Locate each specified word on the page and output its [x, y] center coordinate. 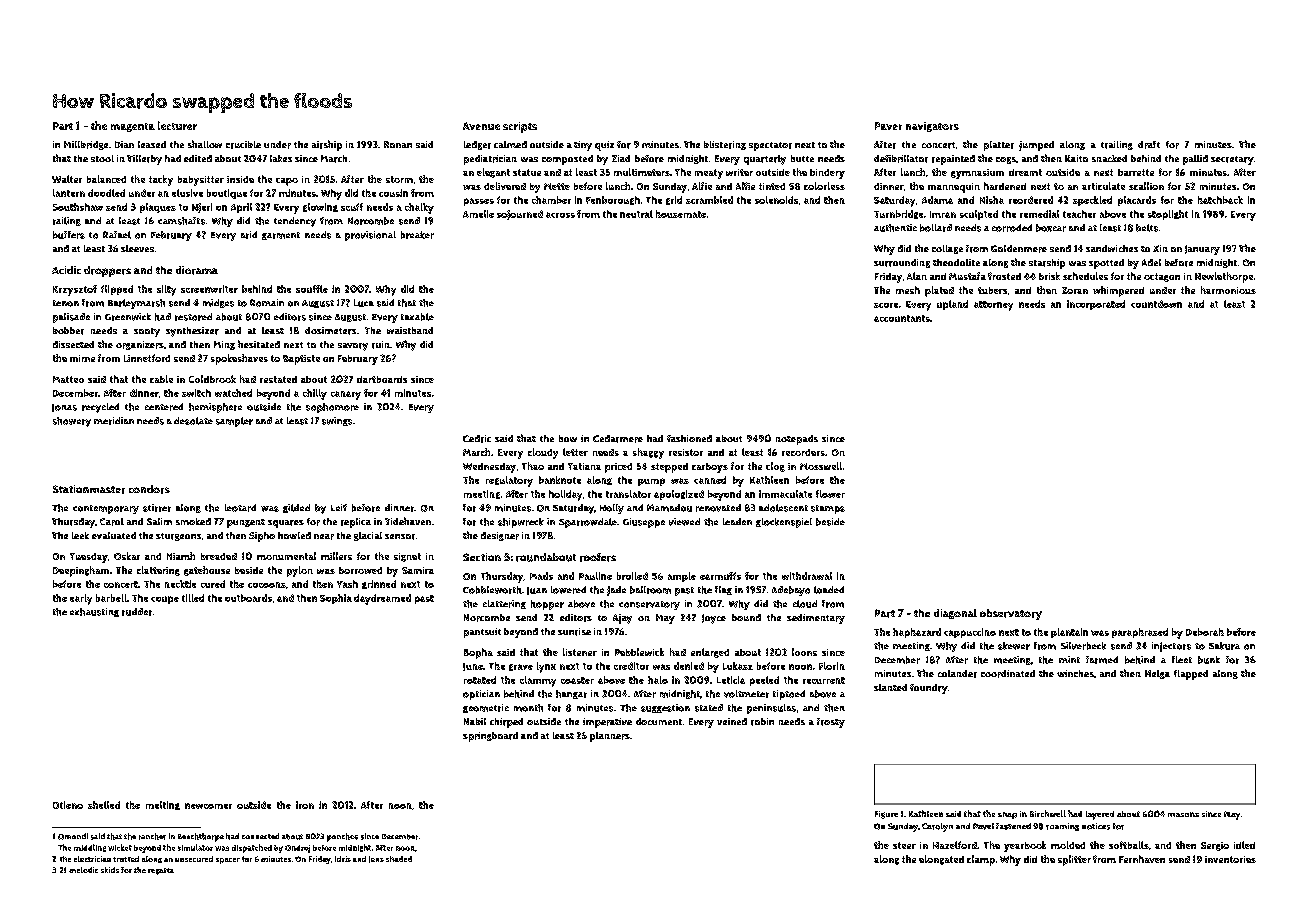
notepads [797, 440]
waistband [410, 330]
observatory [1011, 614]
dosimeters [330, 331]
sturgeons [178, 537]
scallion [1146, 186]
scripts [520, 127]
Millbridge [86, 145]
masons [1183, 814]
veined [732, 721]
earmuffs [720, 576]
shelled [104, 805]
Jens [376, 859]
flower [830, 494]
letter [575, 452]
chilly [315, 394]
